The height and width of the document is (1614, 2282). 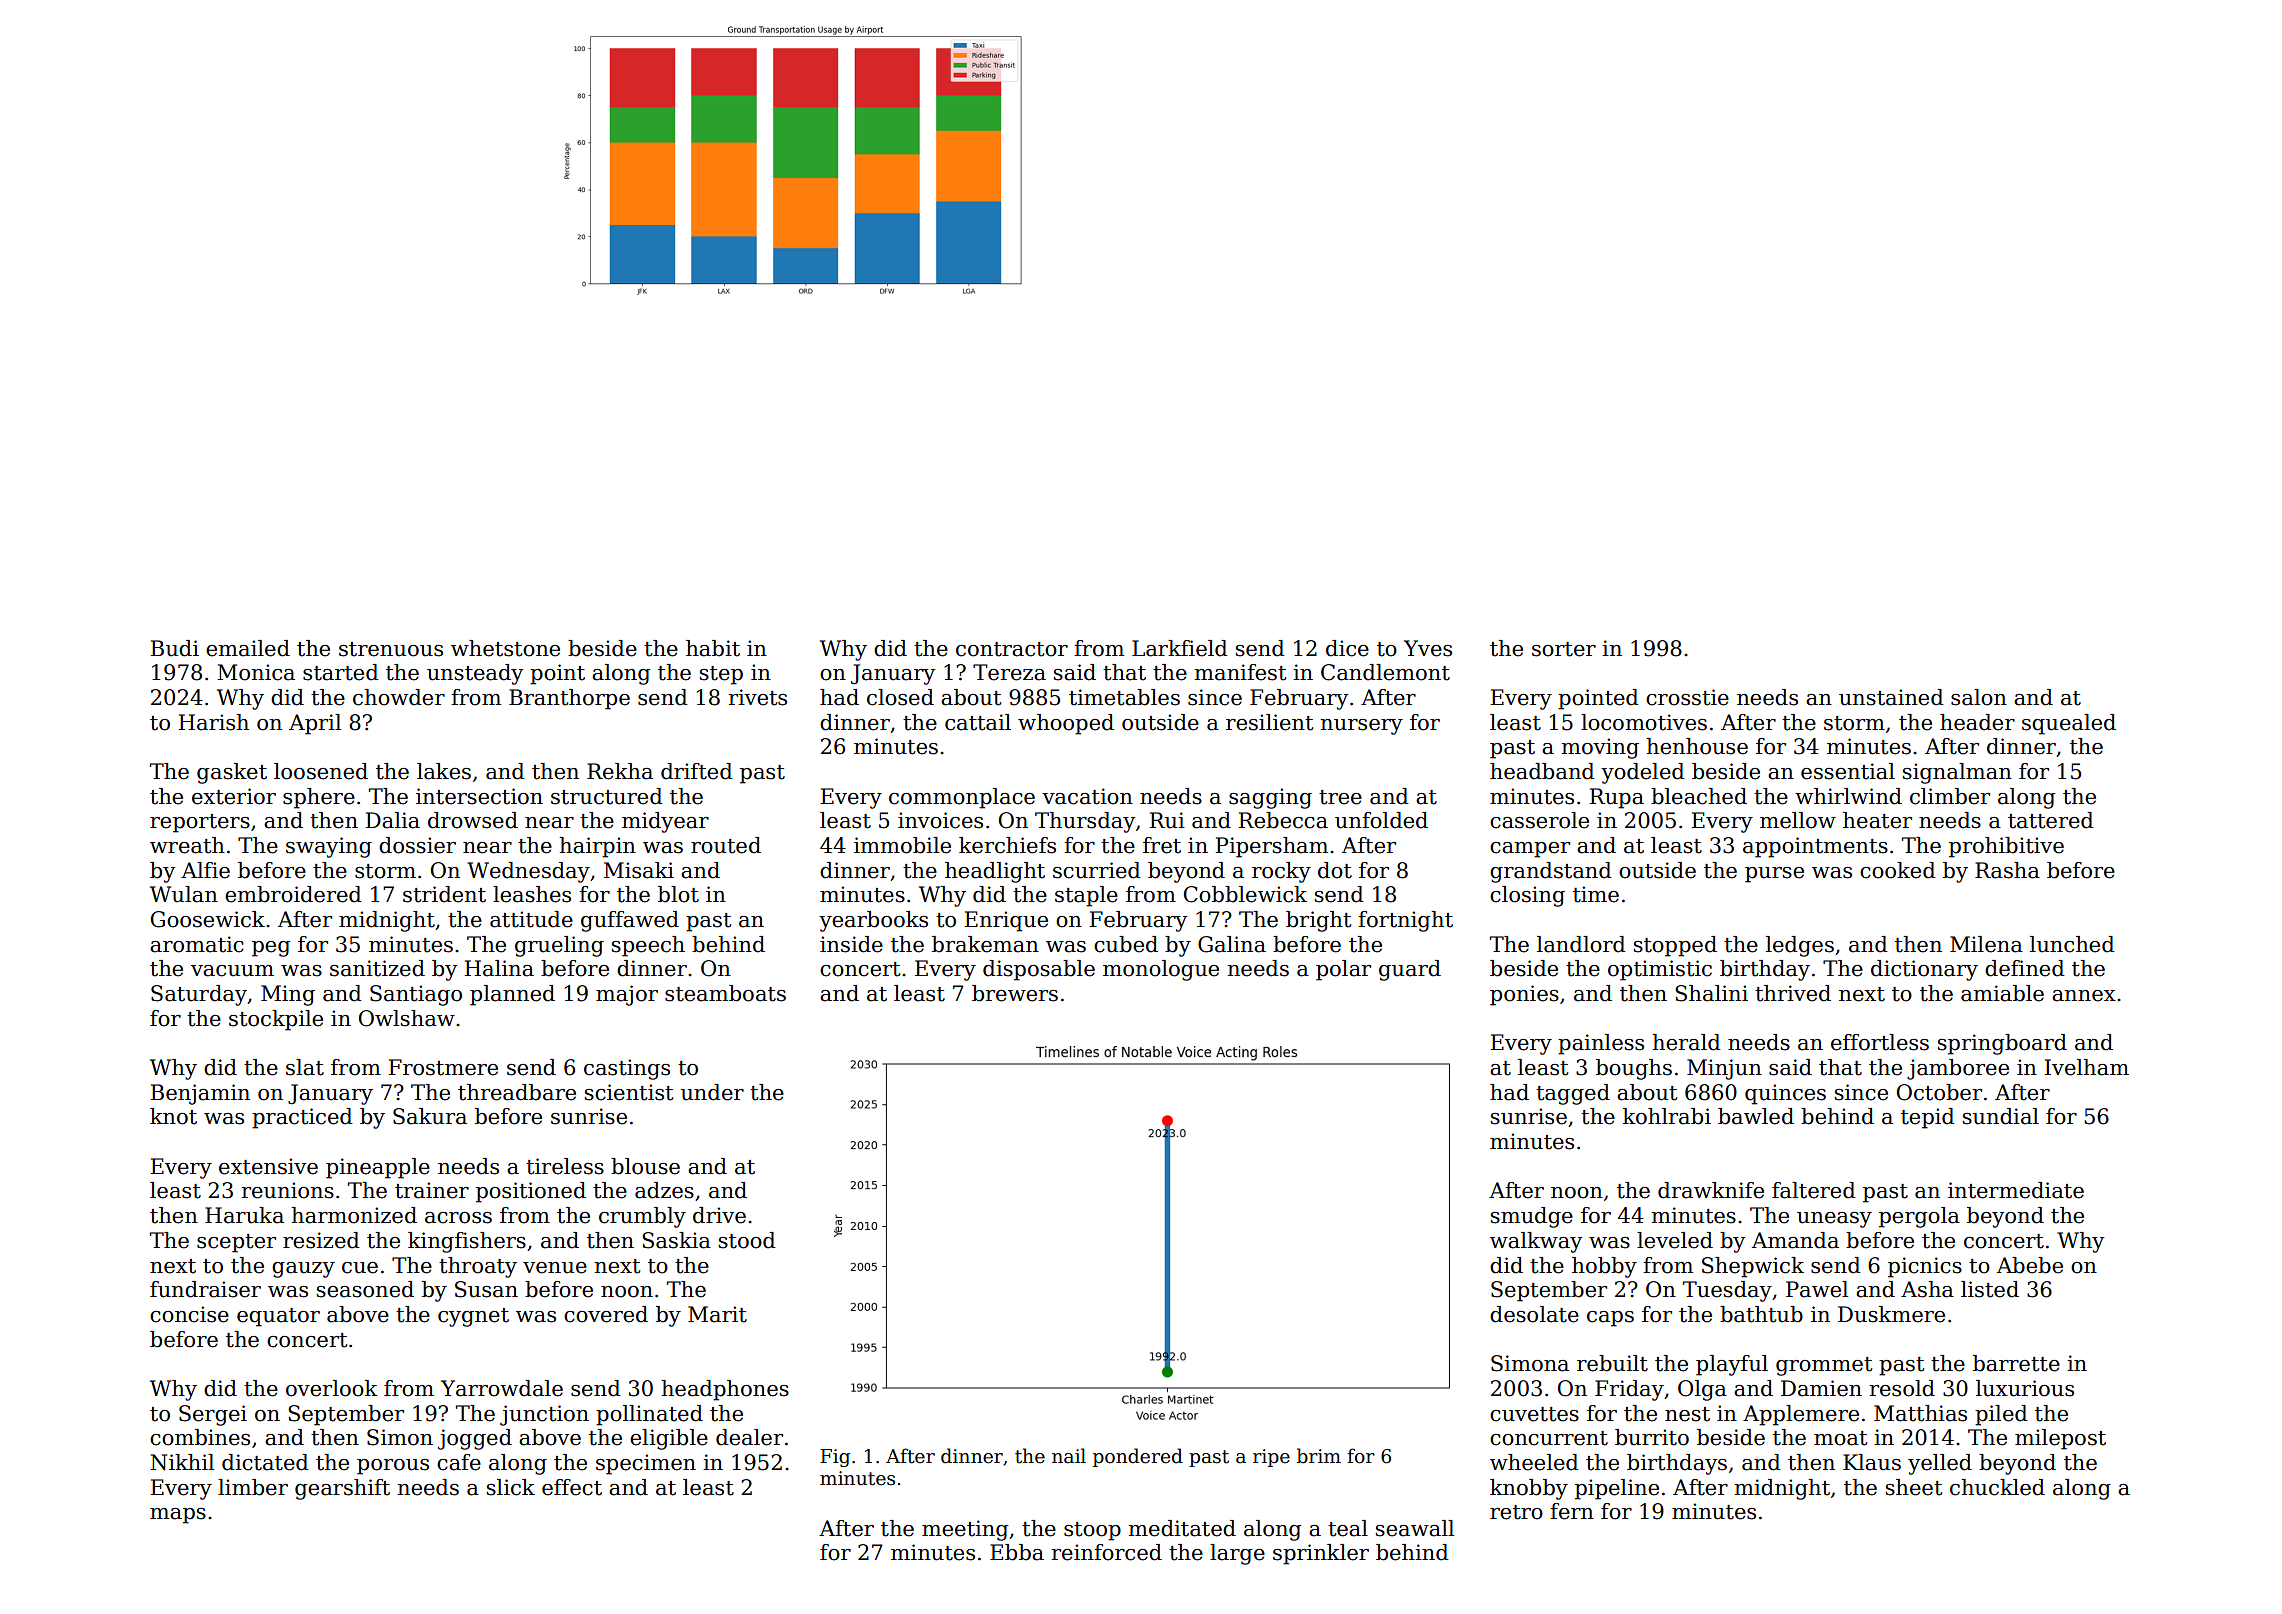 What do you see at coordinates (236, 1243) in the document?
I see `scepter` at bounding box center [236, 1243].
